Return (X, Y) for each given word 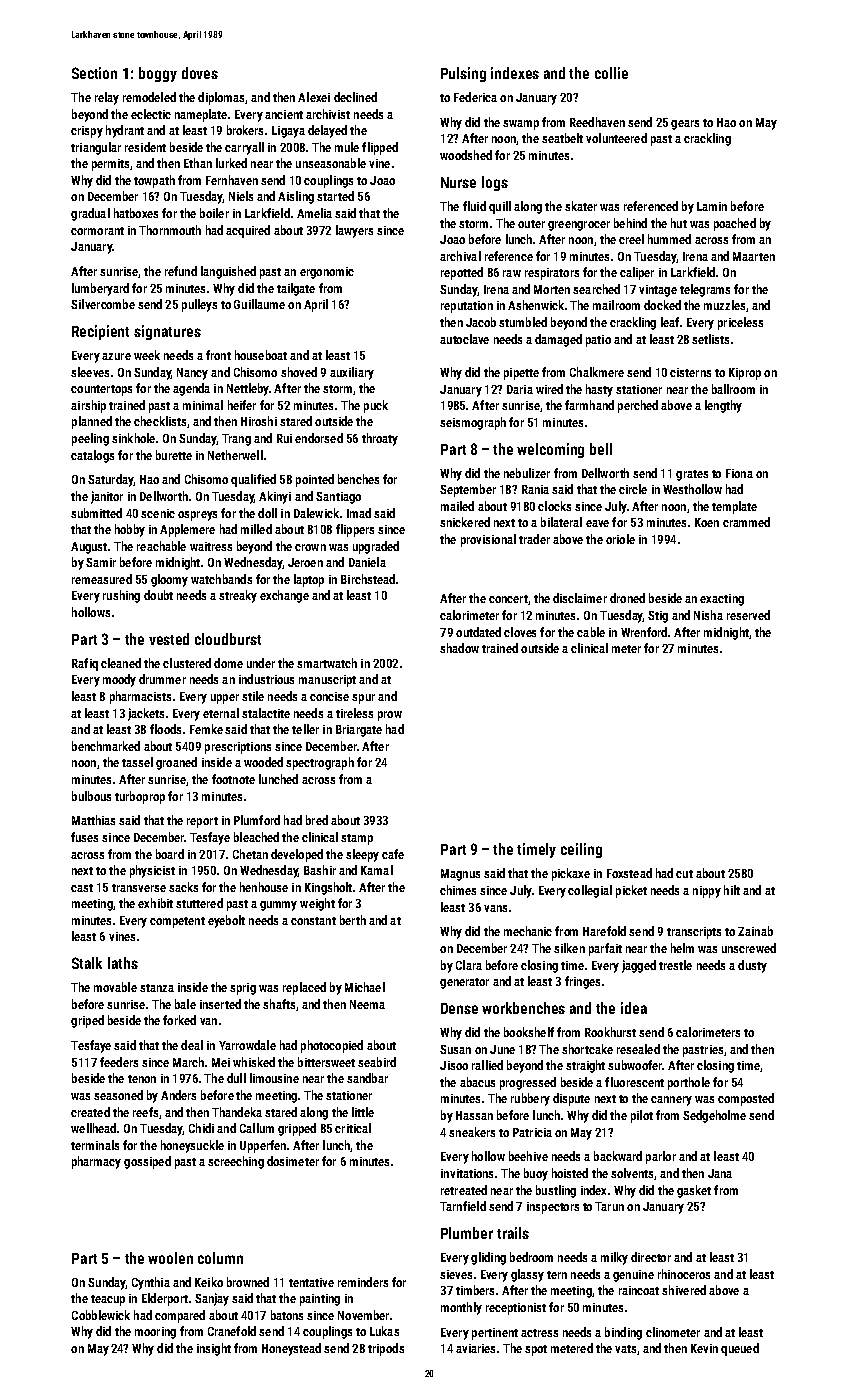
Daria (520, 389)
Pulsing (463, 74)
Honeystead (291, 1349)
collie (611, 73)
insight (214, 1349)
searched (596, 289)
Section (94, 73)
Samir (101, 562)
